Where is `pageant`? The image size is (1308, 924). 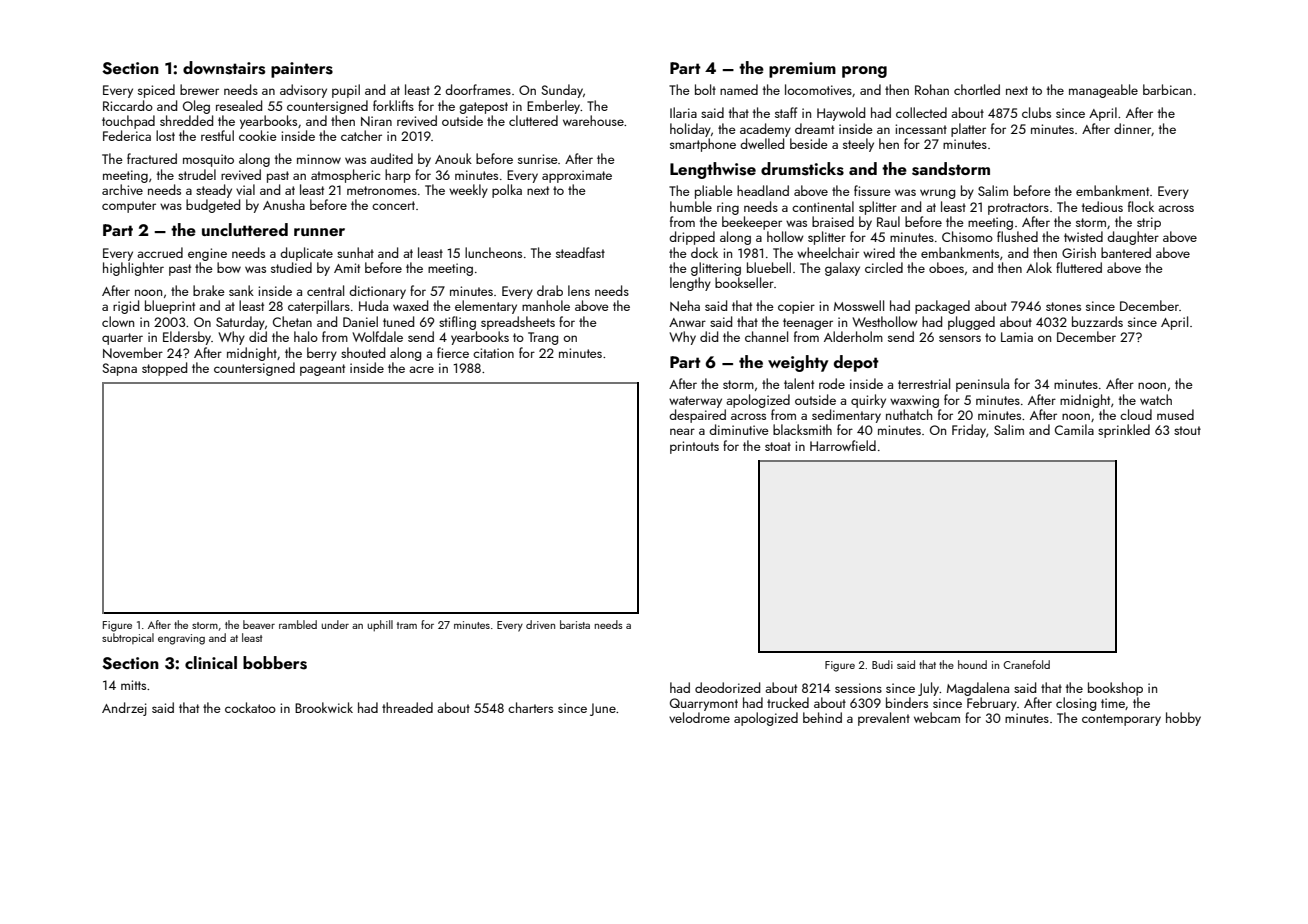 pageant is located at coordinates (322, 370).
